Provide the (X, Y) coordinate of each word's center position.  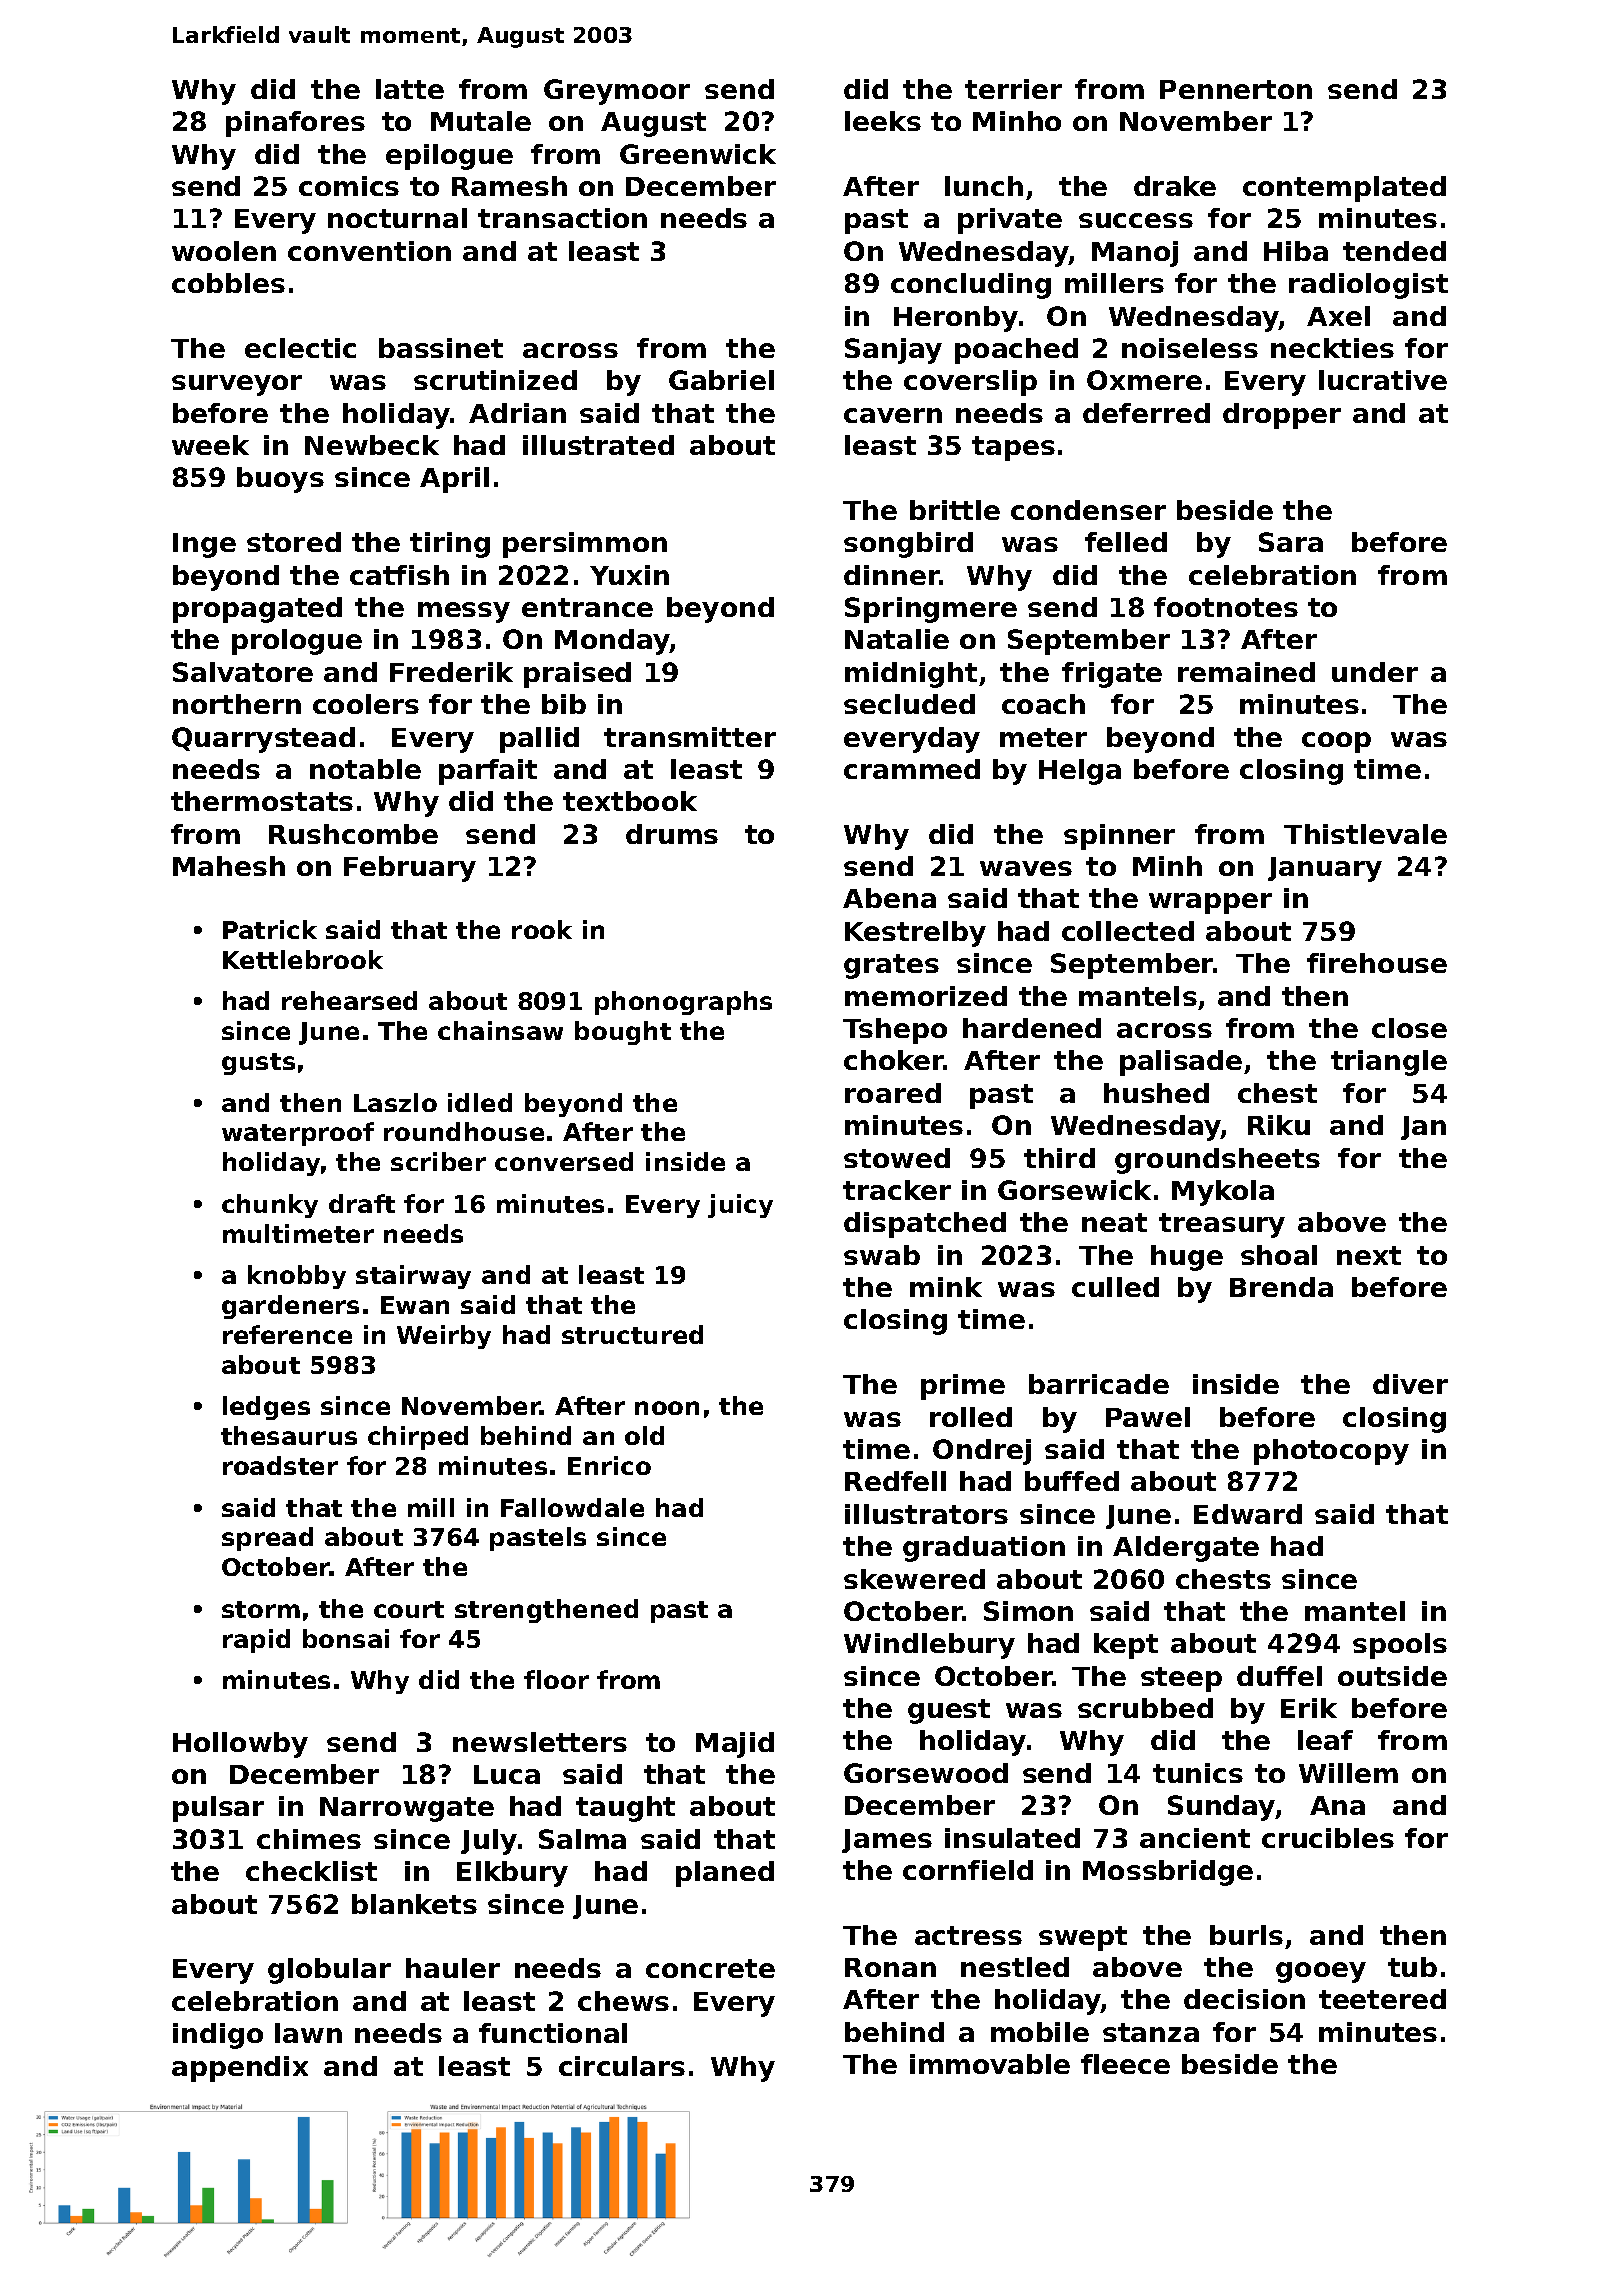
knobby (297, 1277)
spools (1400, 1646)
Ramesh (509, 186)
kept (1126, 1646)
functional (553, 2033)
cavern (893, 415)
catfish (399, 575)
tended (1394, 251)
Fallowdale (572, 1507)
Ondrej (982, 1452)
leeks (883, 121)
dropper (1282, 416)
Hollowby (240, 1745)
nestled (1015, 1967)
